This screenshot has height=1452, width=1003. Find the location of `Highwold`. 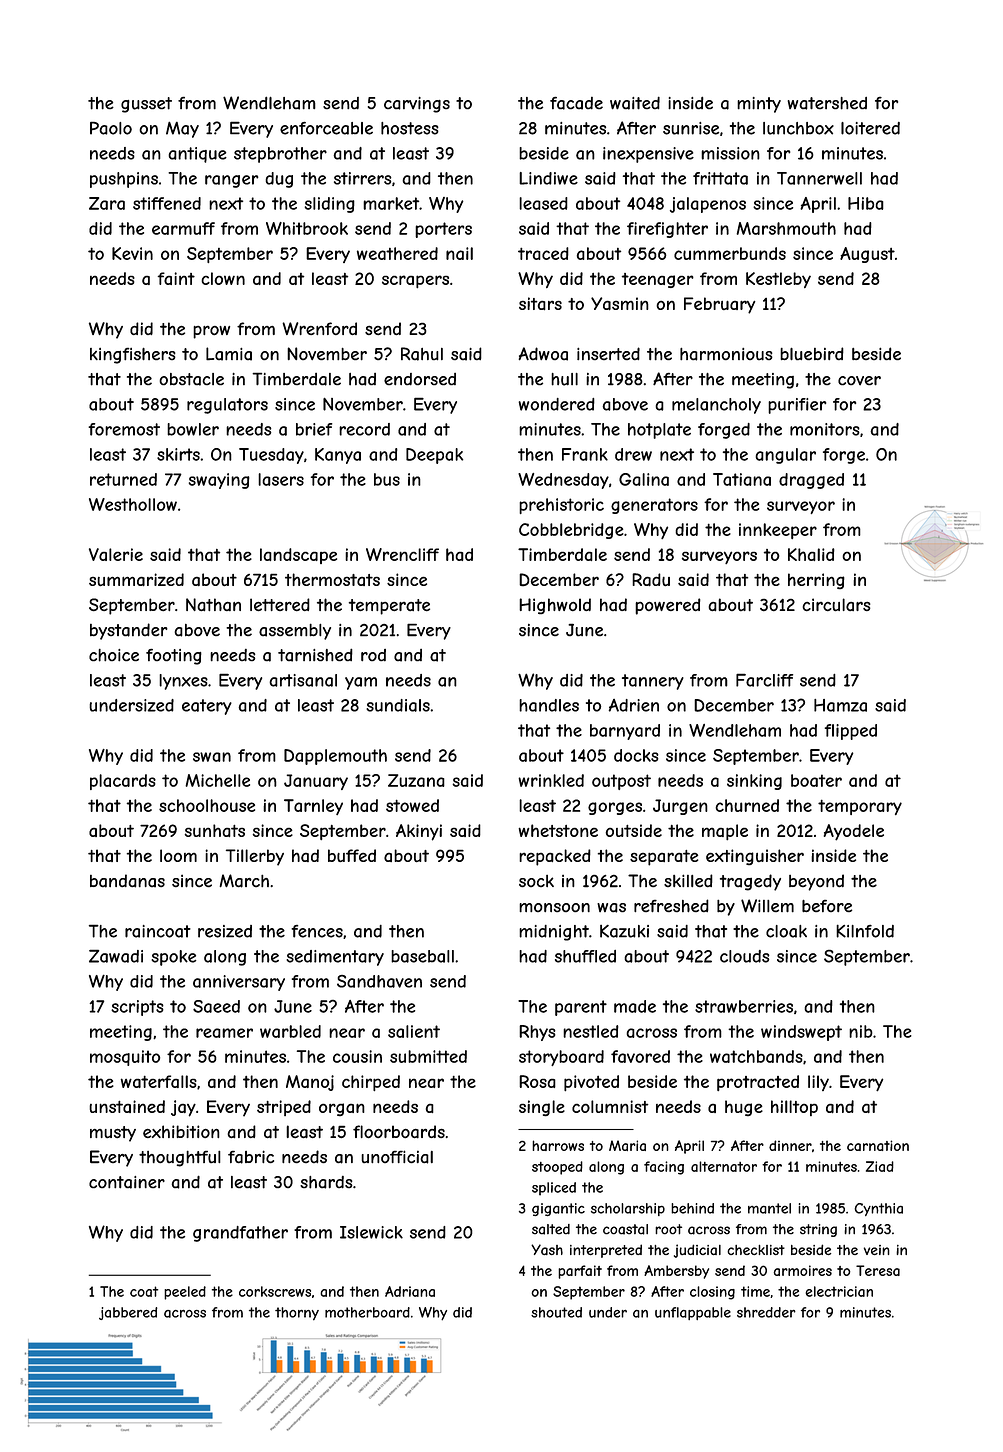

Highwold is located at coordinates (555, 606).
